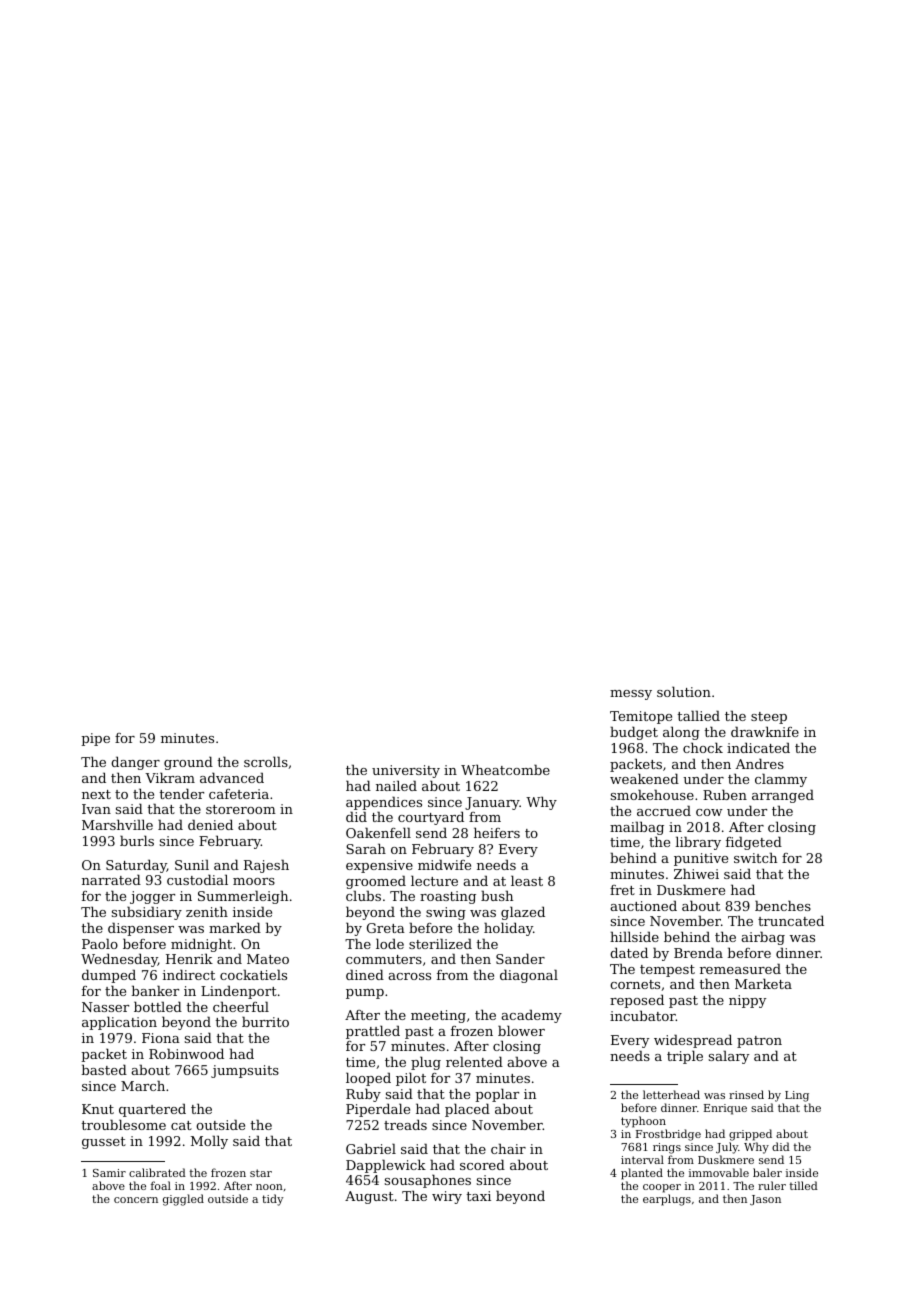 Image resolution: width=908 pixels, height=1316 pixels. Describe the element at coordinates (371, 1148) in the page. I see `Gabriel` at that location.
